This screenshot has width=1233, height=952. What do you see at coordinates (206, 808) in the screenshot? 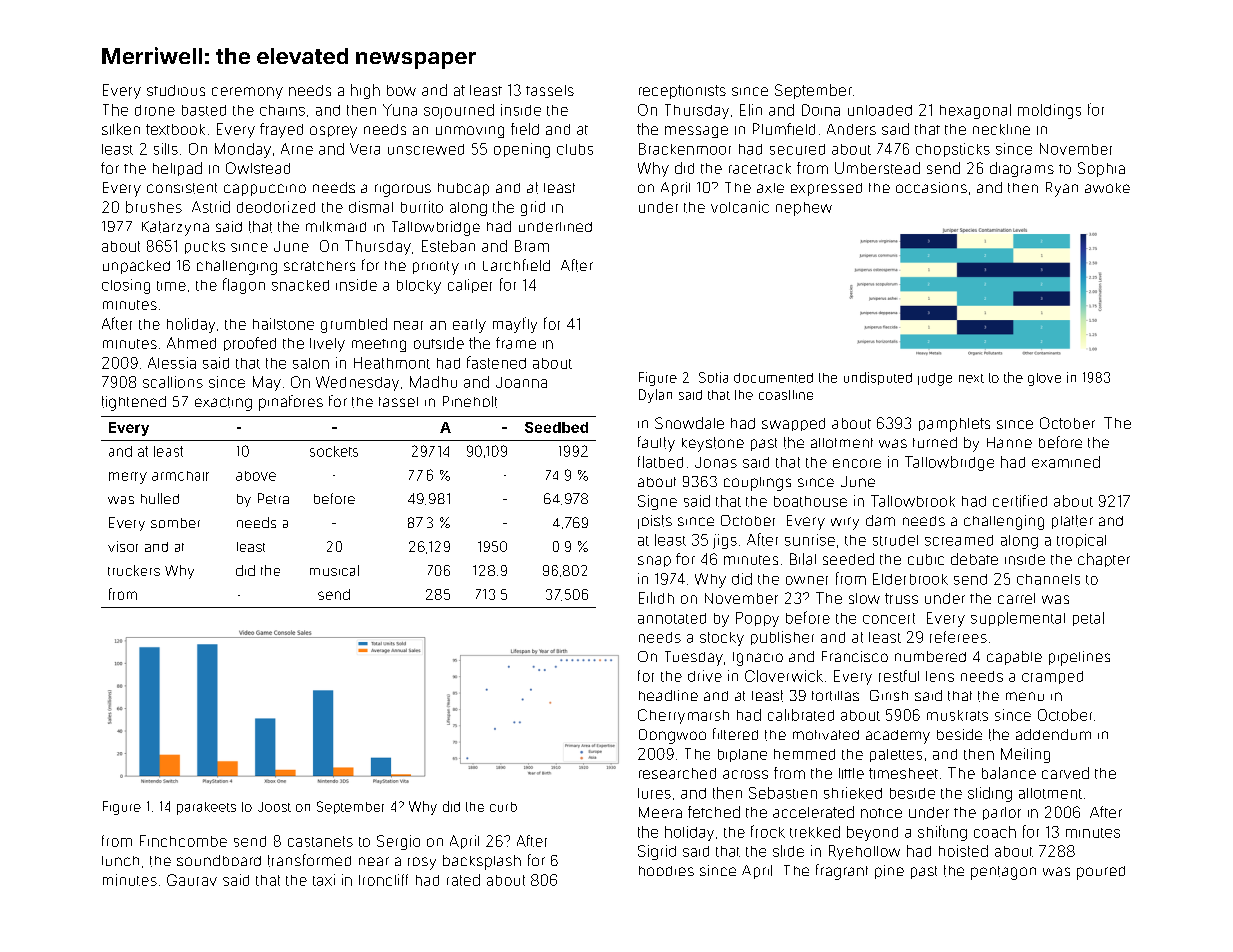
I see `parakeets` at bounding box center [206, 808].
